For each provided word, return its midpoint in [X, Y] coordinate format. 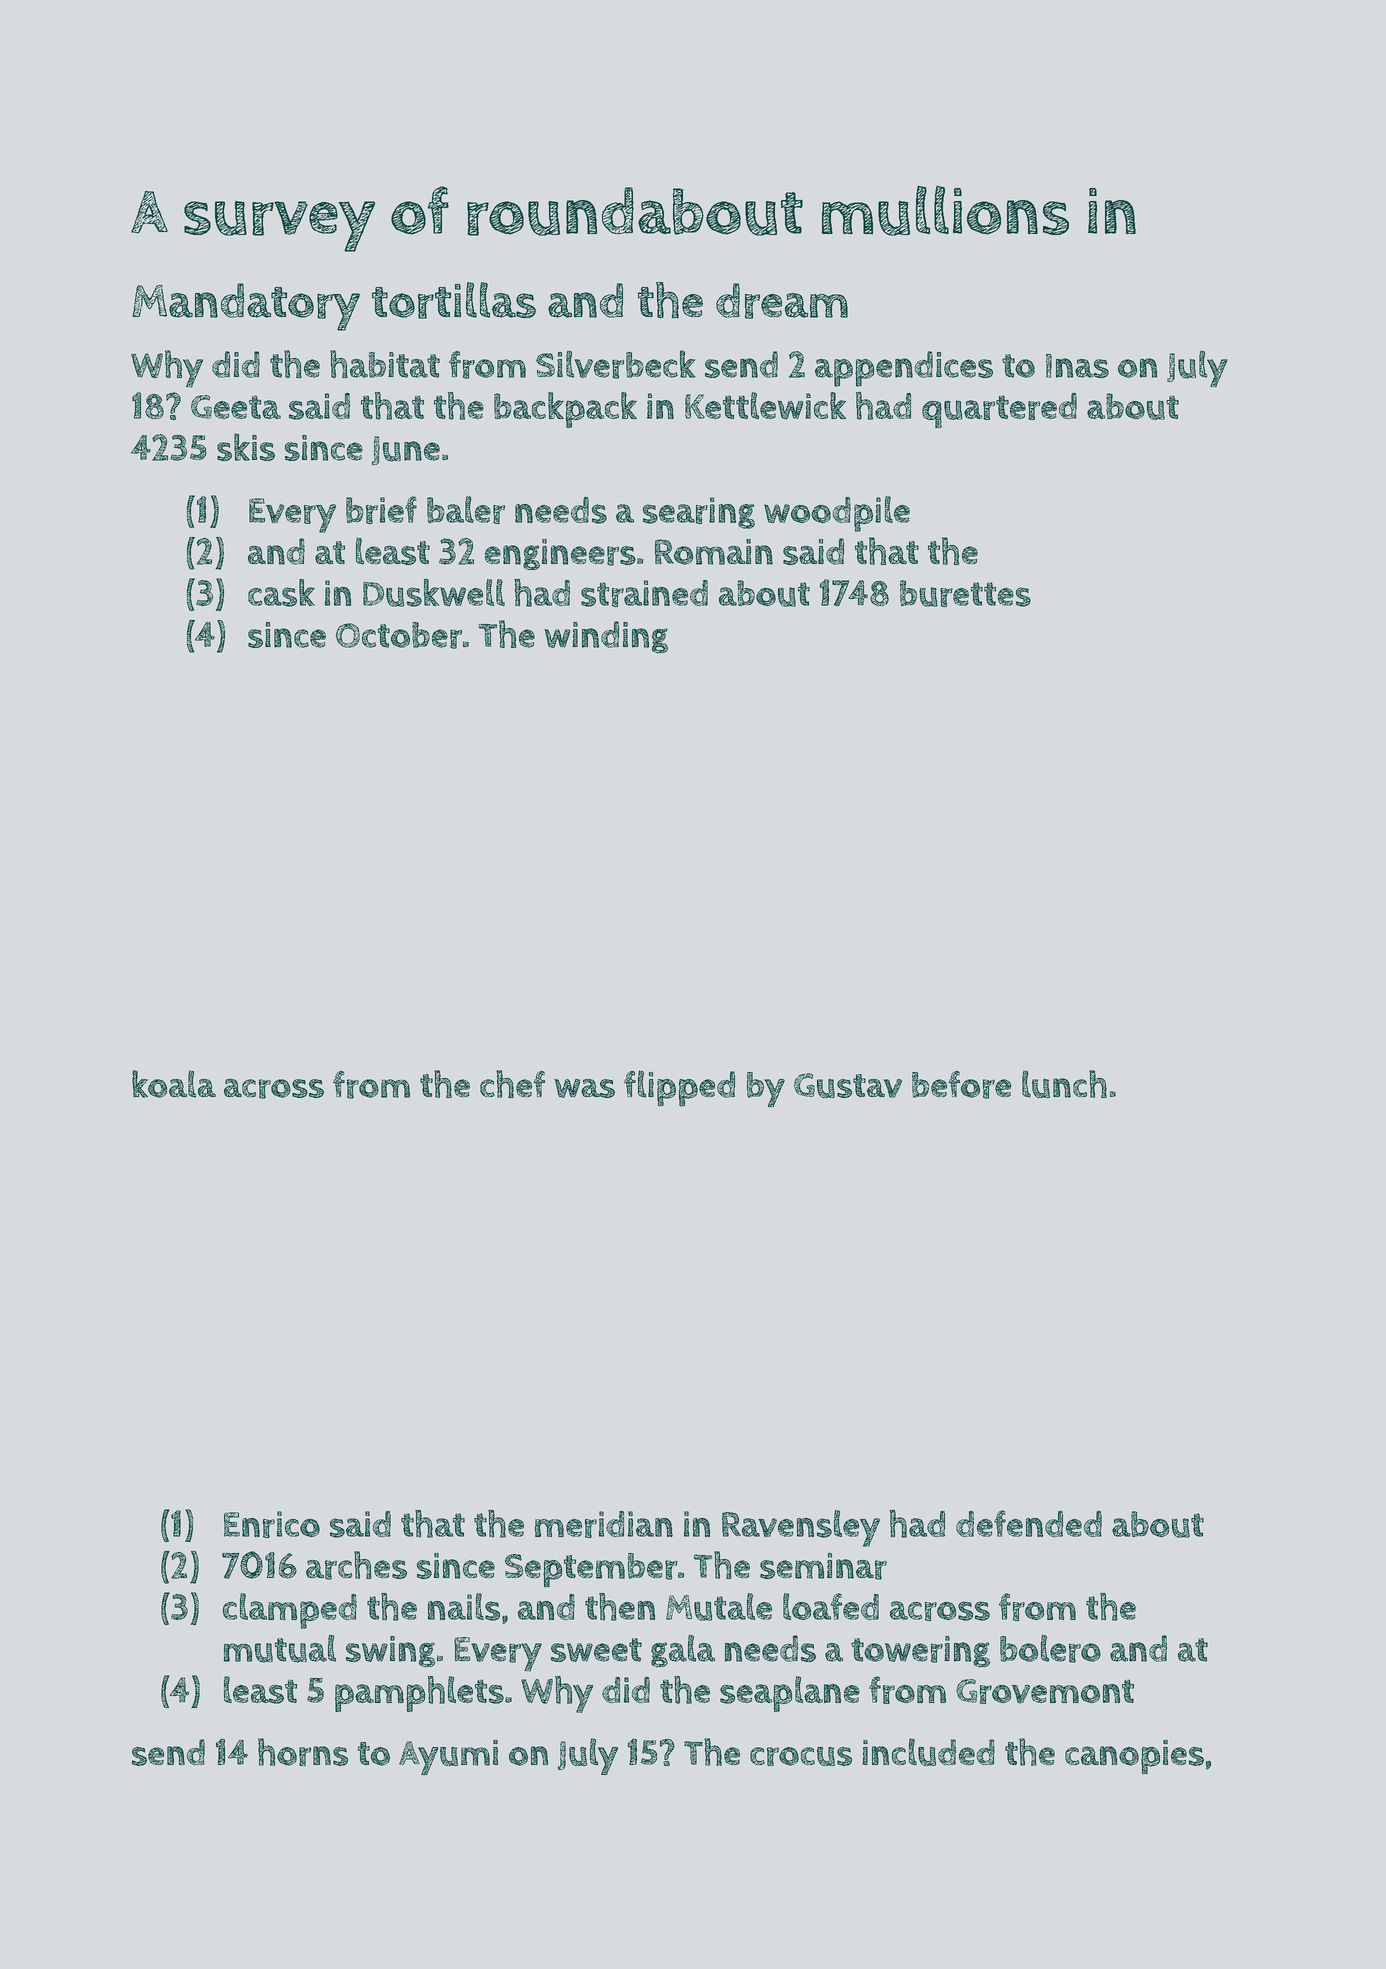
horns [303, 1752]
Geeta [236, 407]
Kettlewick [765, 406]
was [584, 1088]
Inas [1077, 366]
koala [174, 1084]
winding [606, 637]
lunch [1064, 1084]
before [961, 1085]
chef [512, 1084]
